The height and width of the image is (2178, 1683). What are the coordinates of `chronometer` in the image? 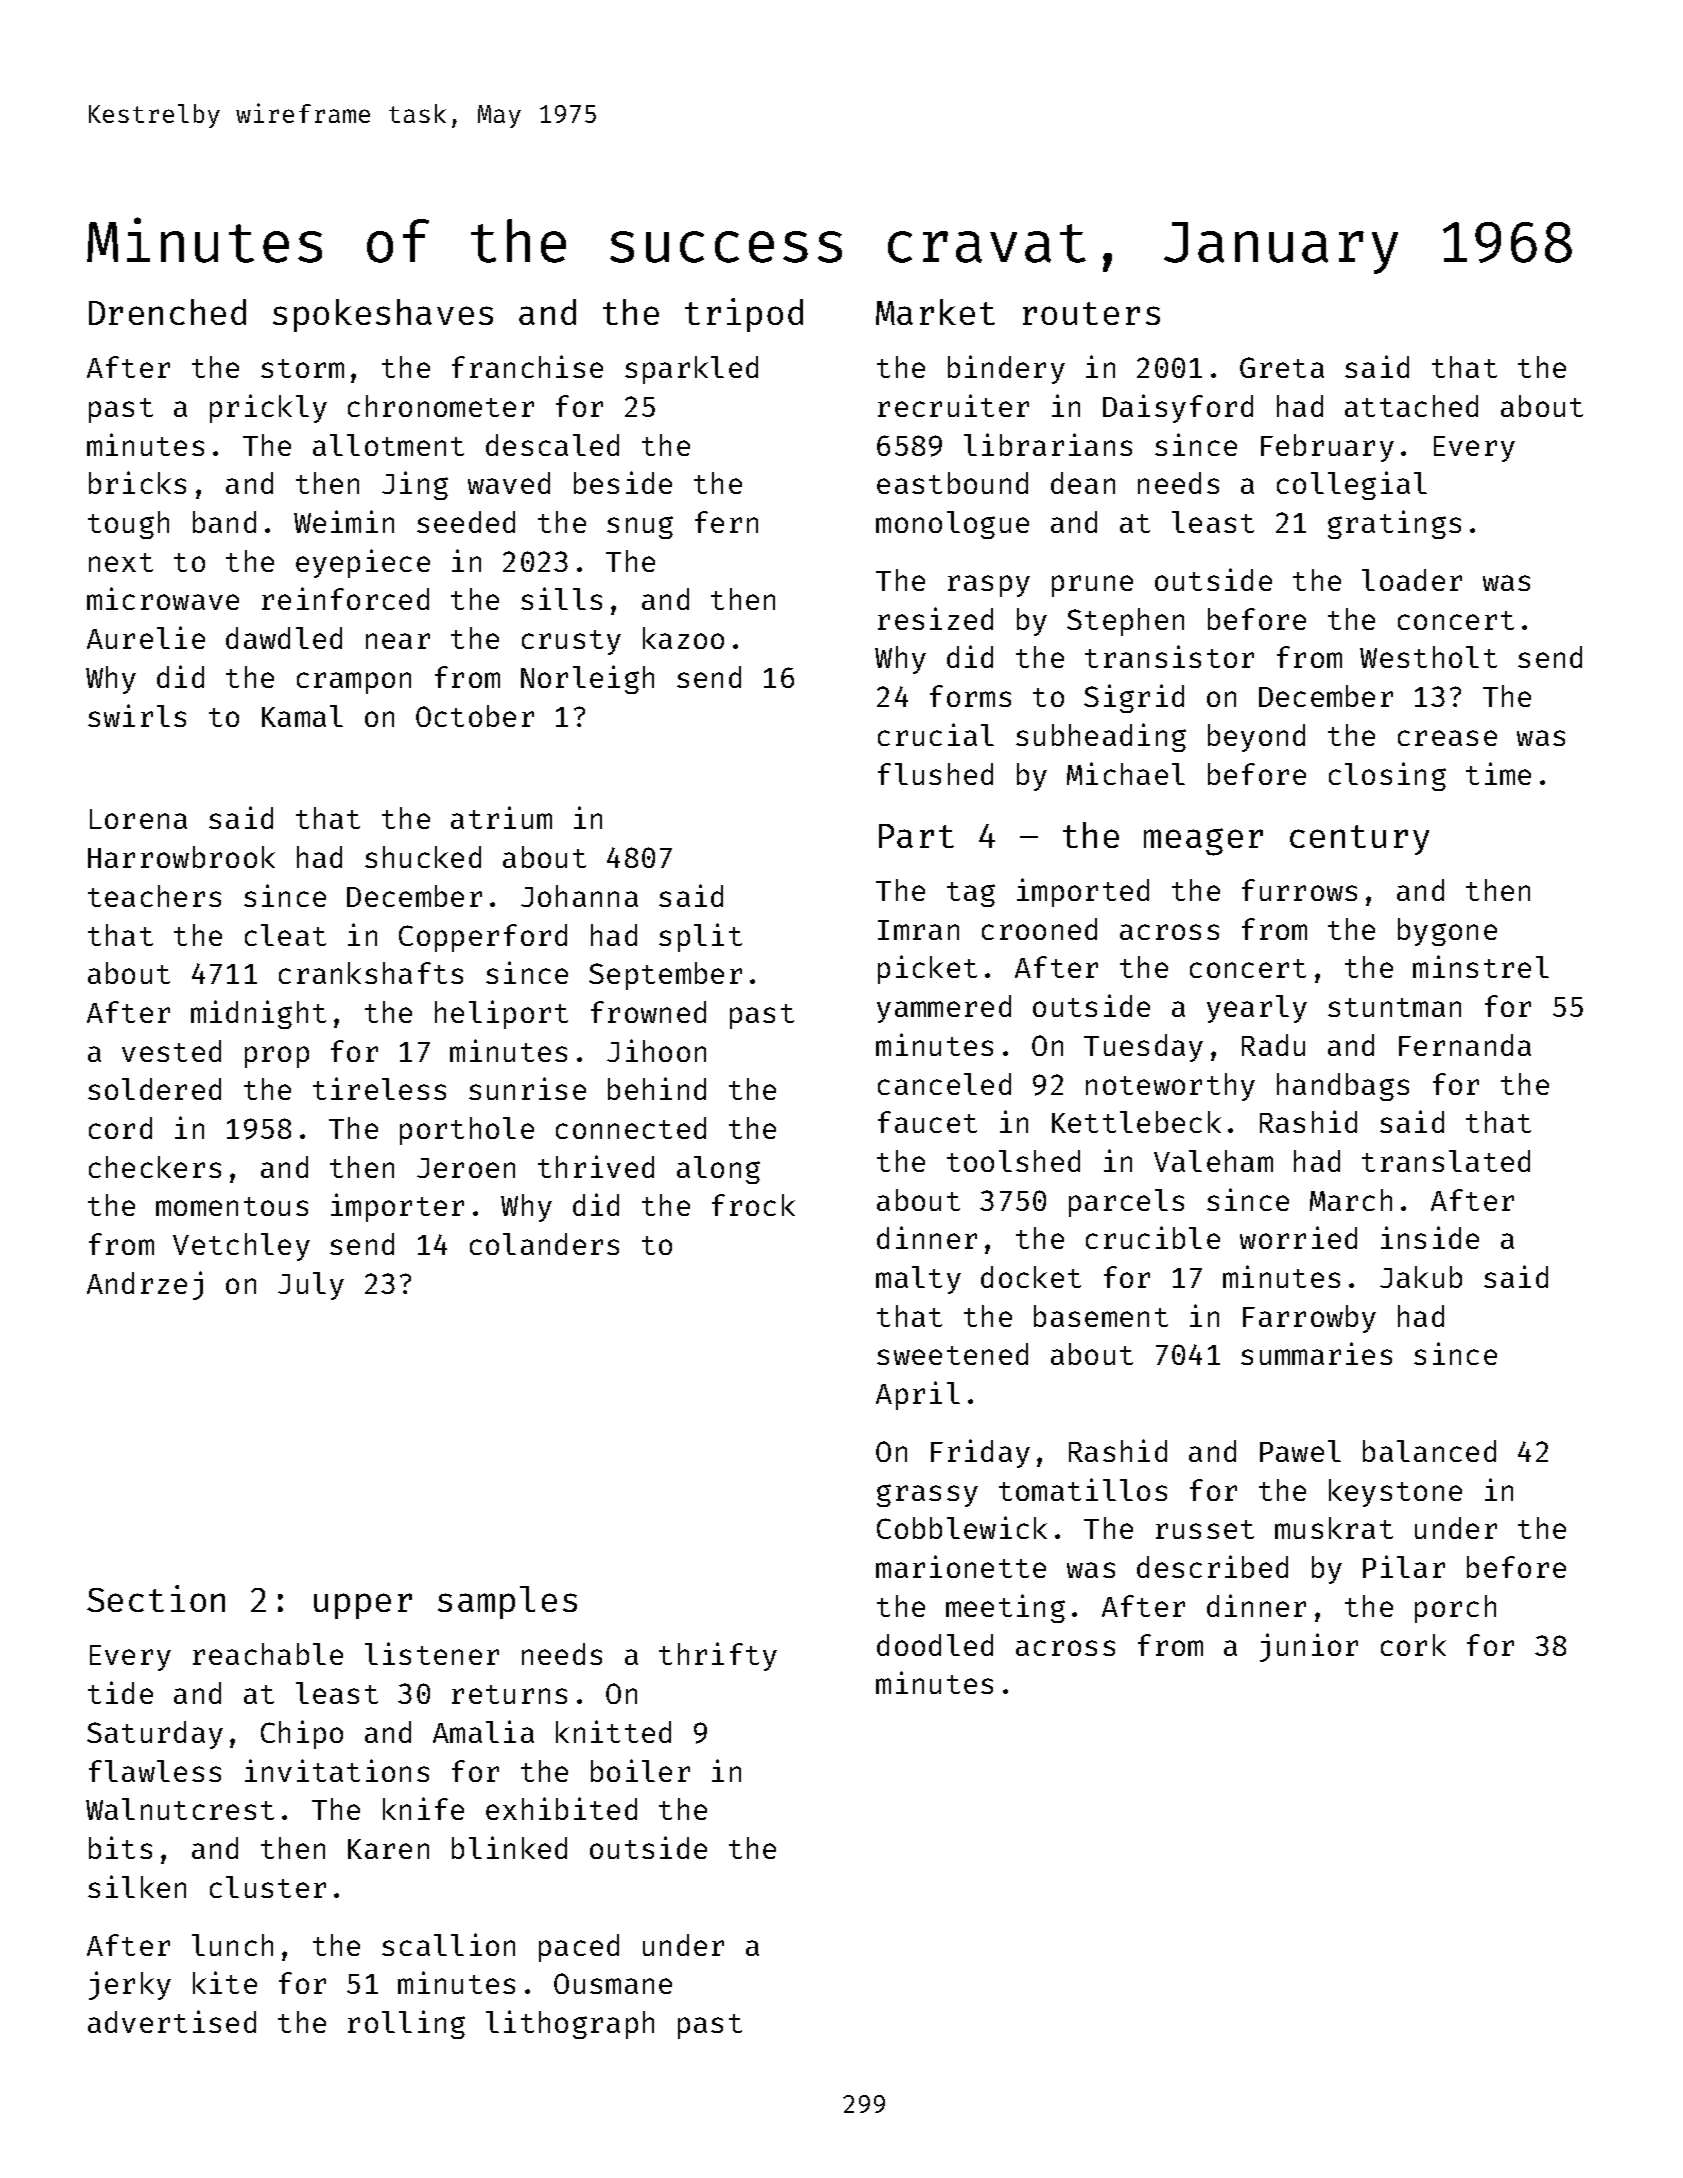 It's located at (441, 406).
